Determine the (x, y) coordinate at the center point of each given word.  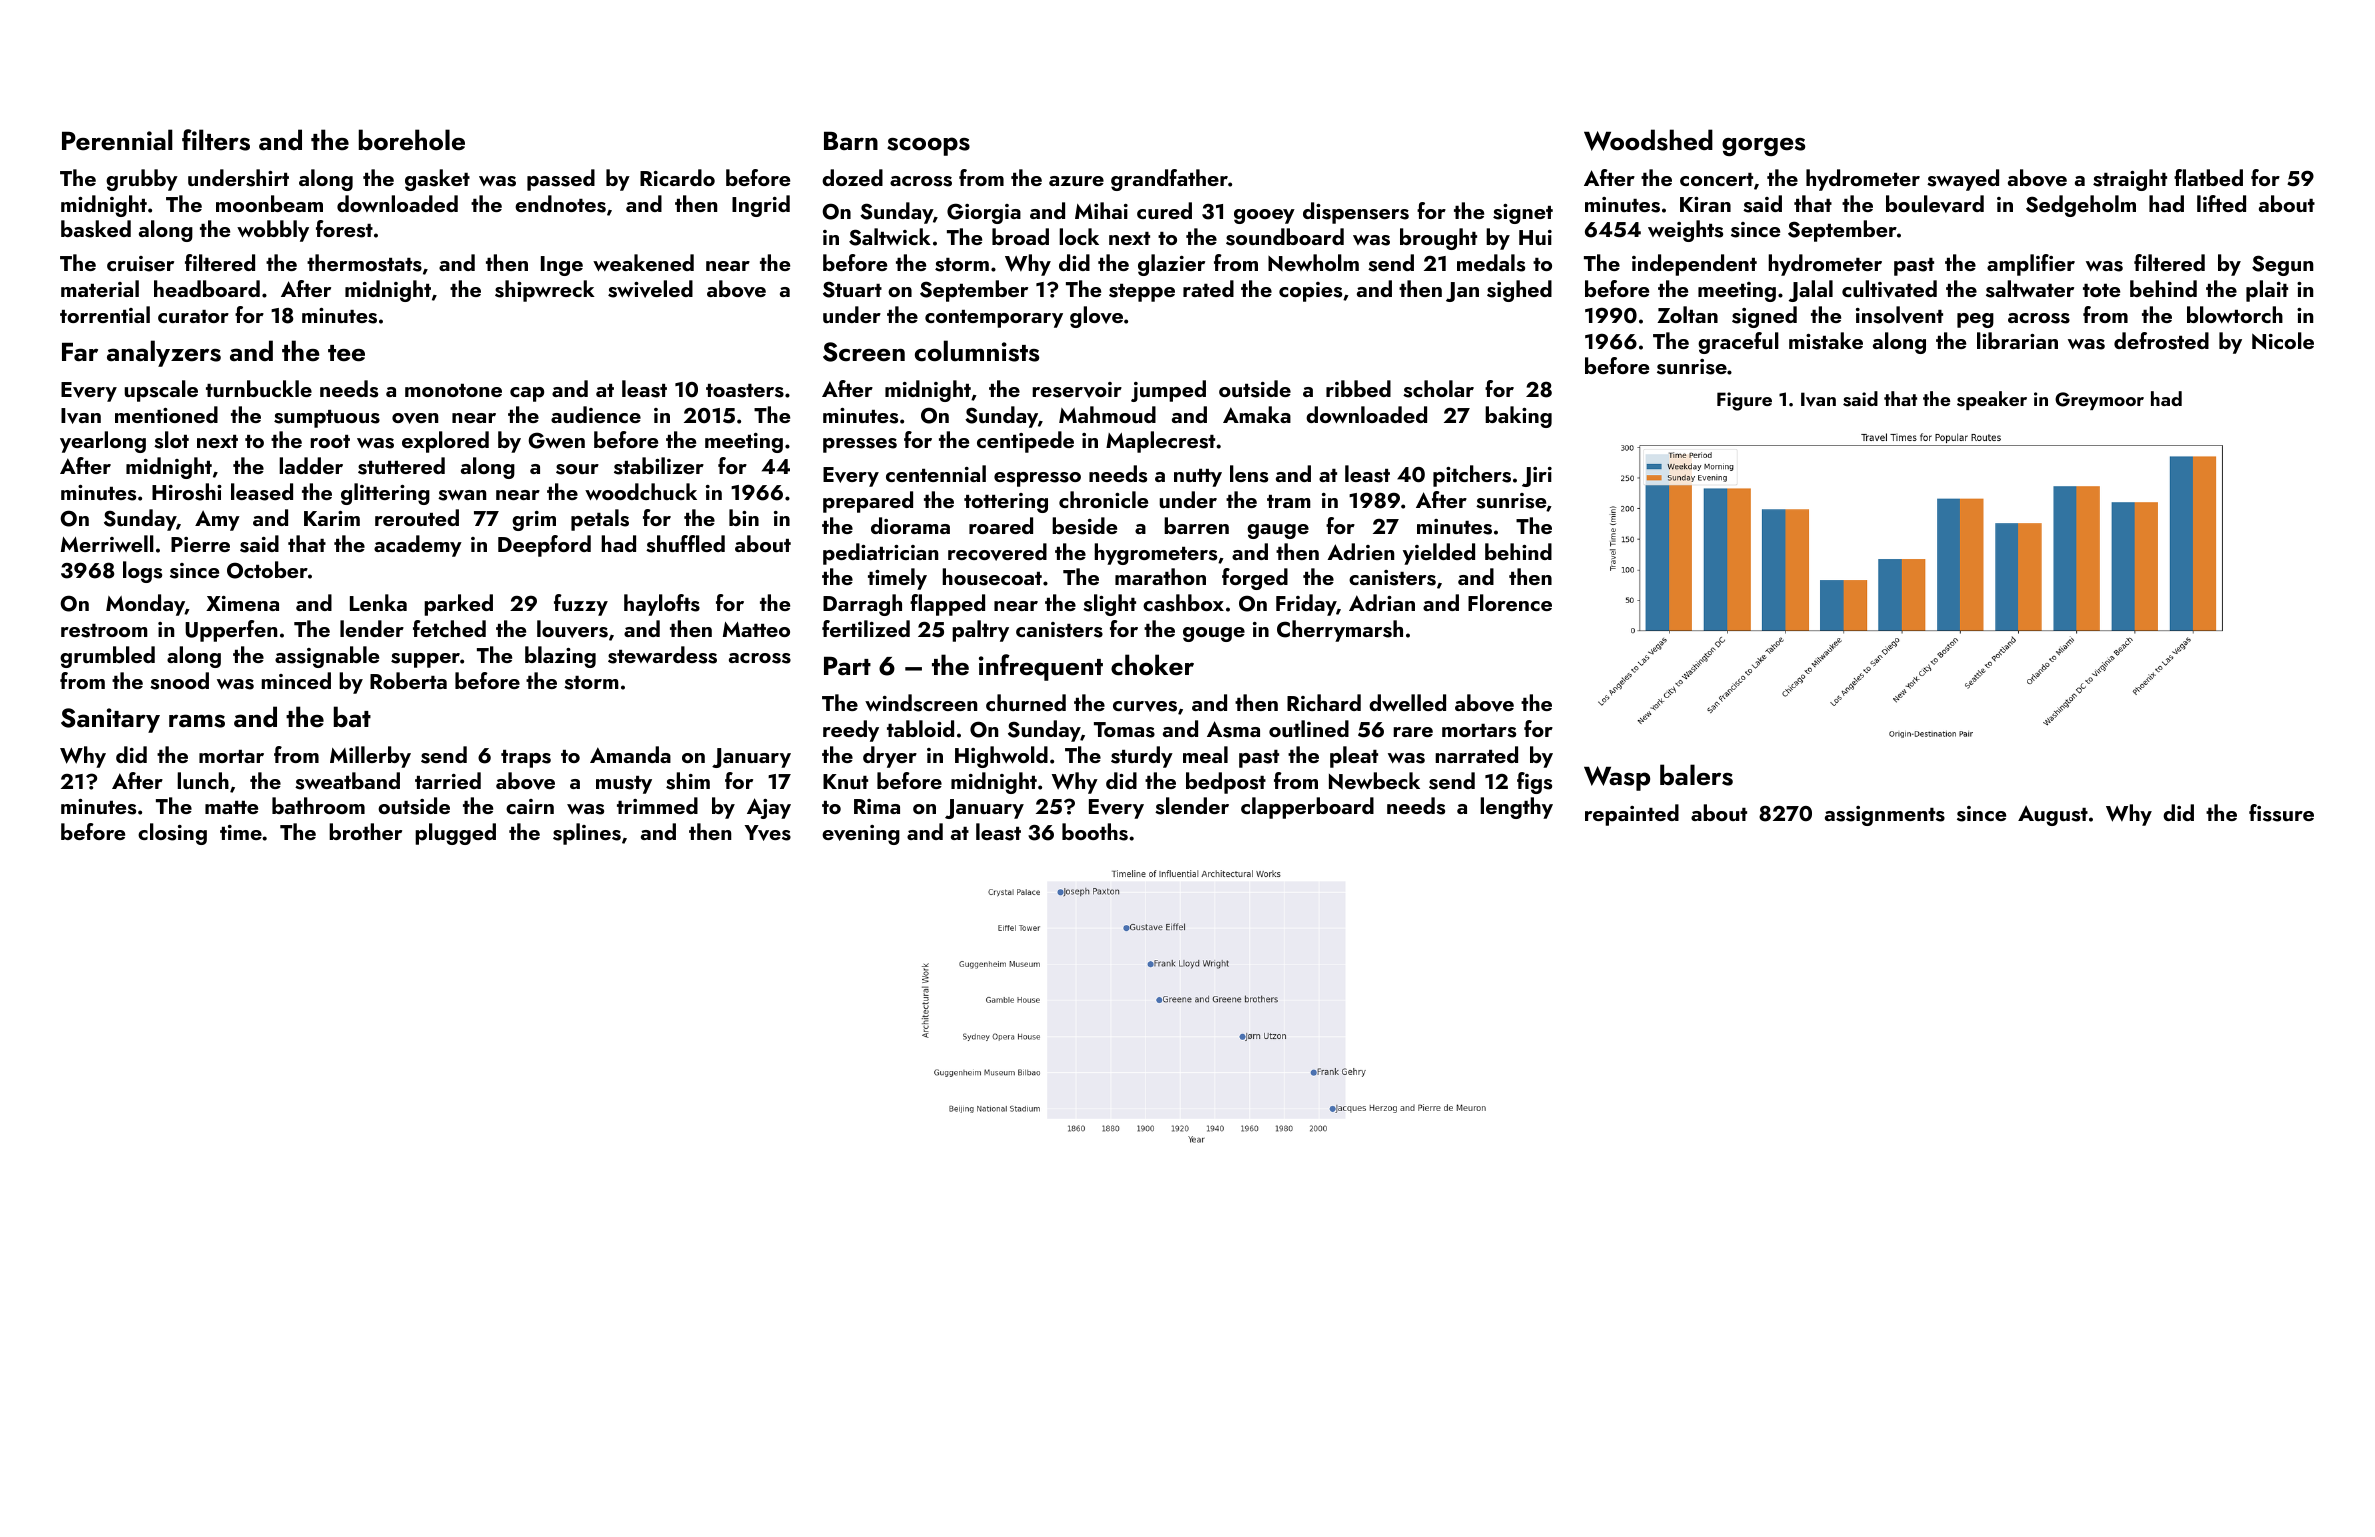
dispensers (1356, 213)
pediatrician (880, 554)
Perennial (117, 140)
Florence (1510, 602)
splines (587, 834)
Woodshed (1648, 140)
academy (418, 546)
